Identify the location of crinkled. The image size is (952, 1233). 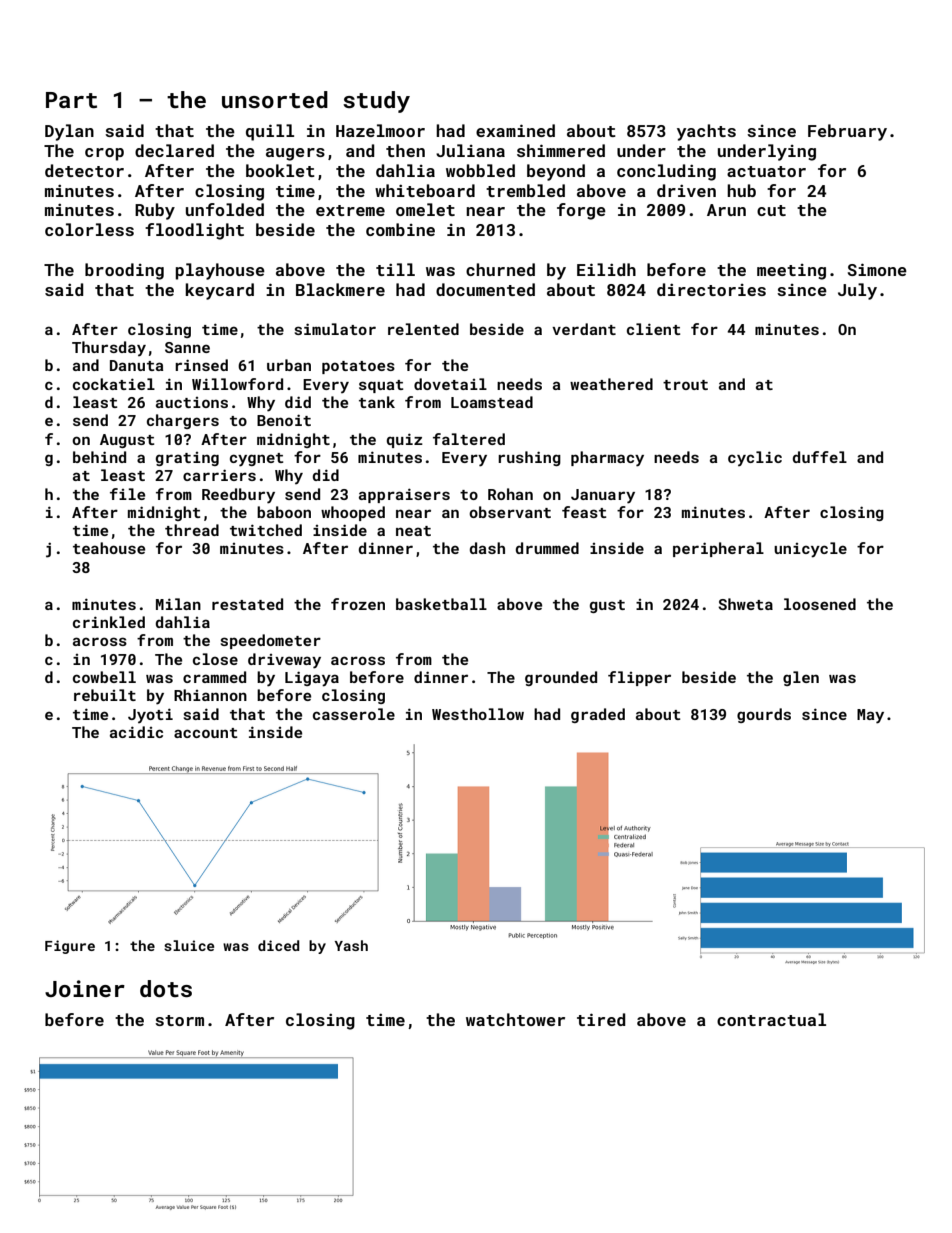
(109, 622).
